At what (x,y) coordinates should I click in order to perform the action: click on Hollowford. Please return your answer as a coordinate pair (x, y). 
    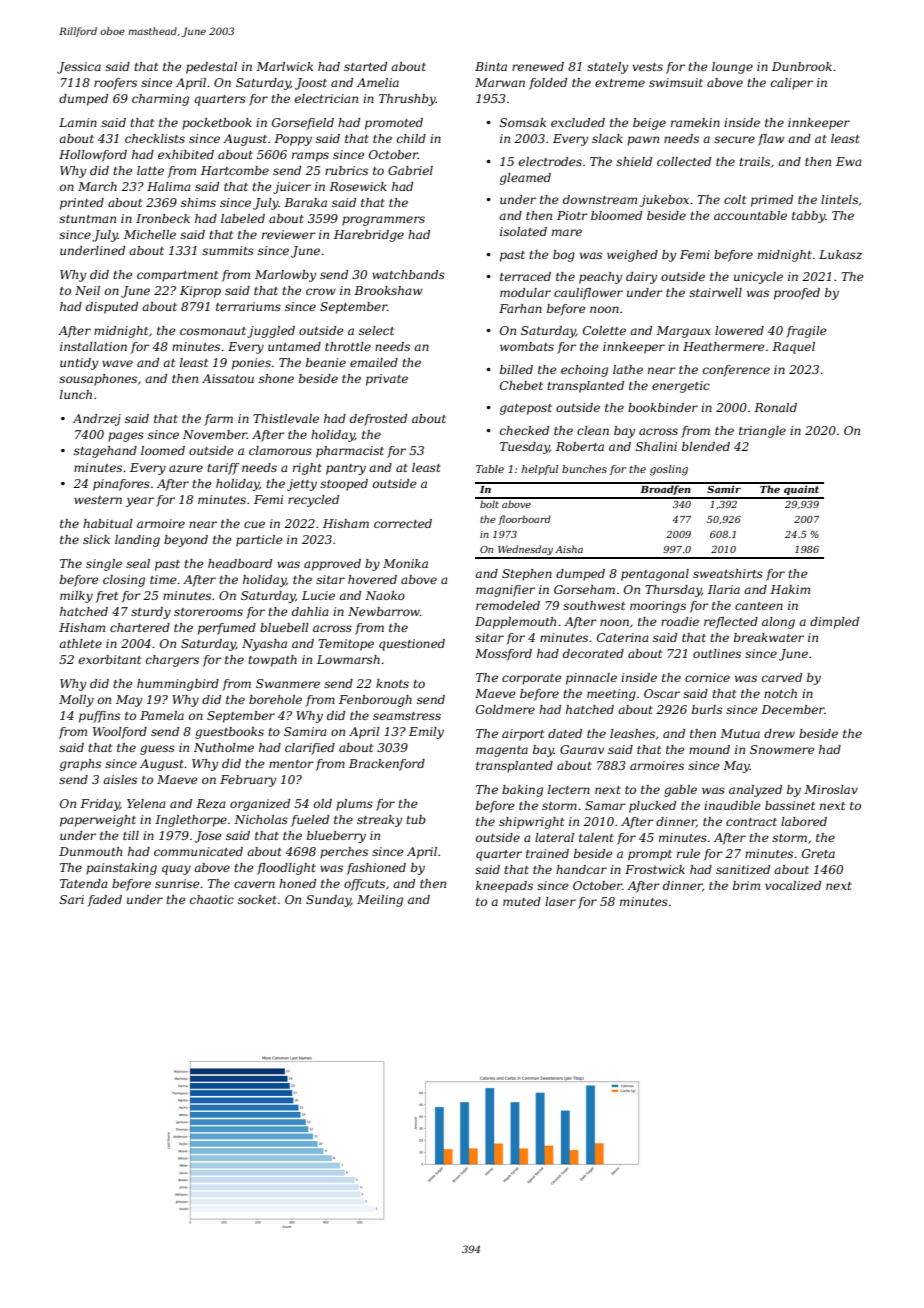
    Looking at the image, I should click on (93, 156).
